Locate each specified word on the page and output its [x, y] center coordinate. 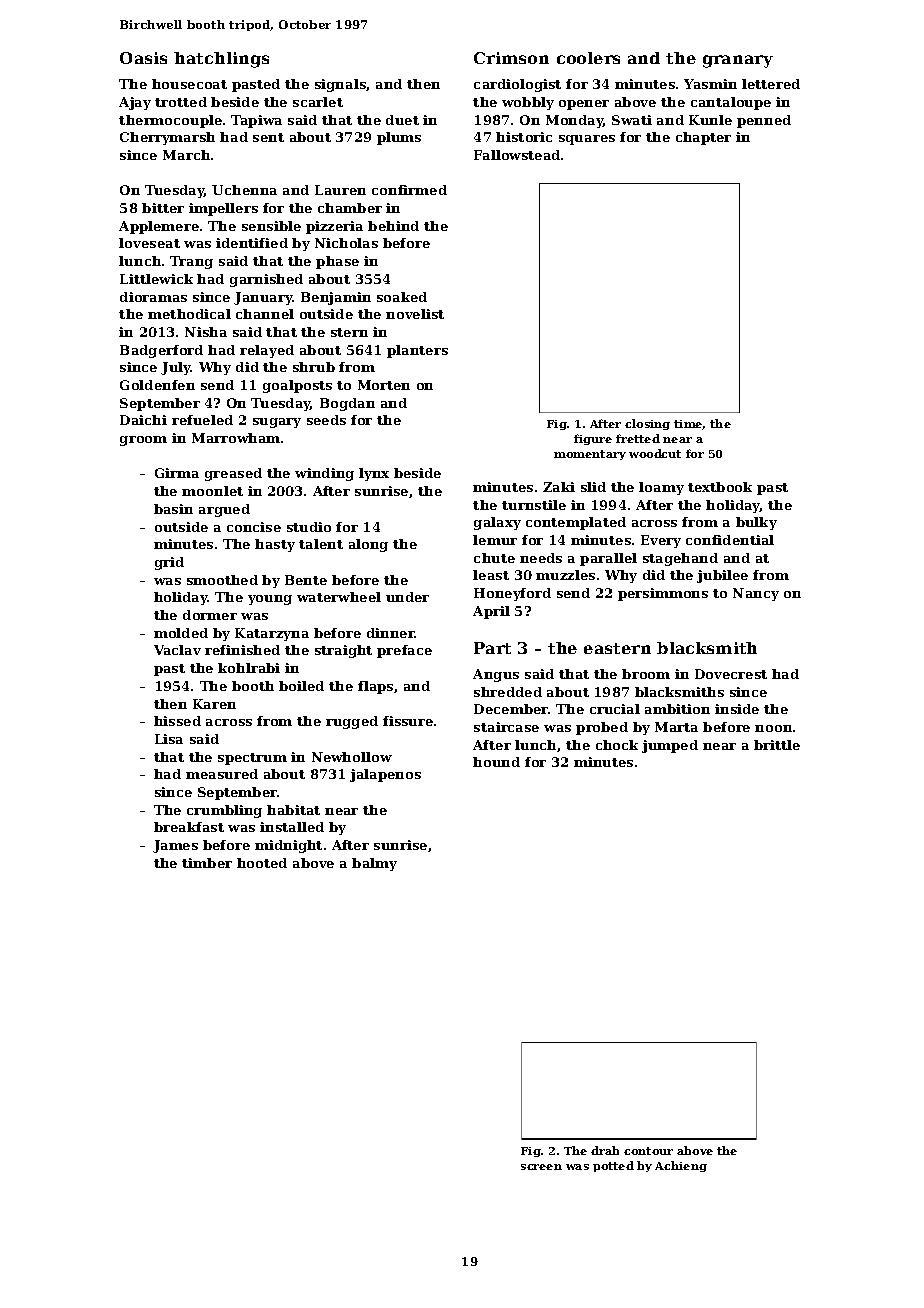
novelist [415, 314]
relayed [267, 351]
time [688, 425]
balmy [374, 864]
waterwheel [339, 597]
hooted [262, 863]
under [407, 597]
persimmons [663, 594]
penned [764, 121]
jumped [670, 746]
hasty [275, 545]
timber [207, 863]
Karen [214, 704]
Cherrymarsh [167, 138]
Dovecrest [731, 674]
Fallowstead [517, 155]
